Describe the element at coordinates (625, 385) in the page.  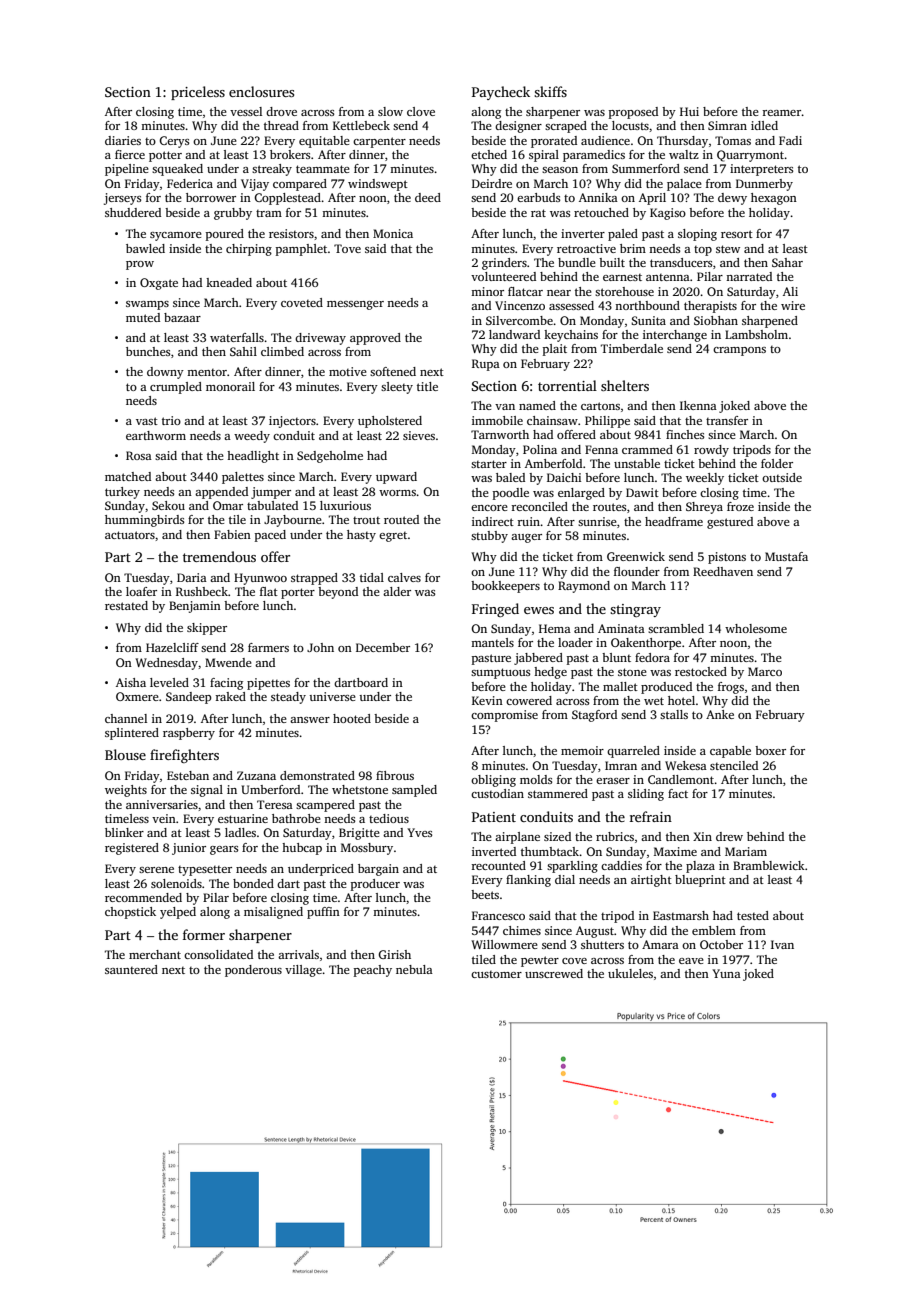
I see `shelters` at that location.
